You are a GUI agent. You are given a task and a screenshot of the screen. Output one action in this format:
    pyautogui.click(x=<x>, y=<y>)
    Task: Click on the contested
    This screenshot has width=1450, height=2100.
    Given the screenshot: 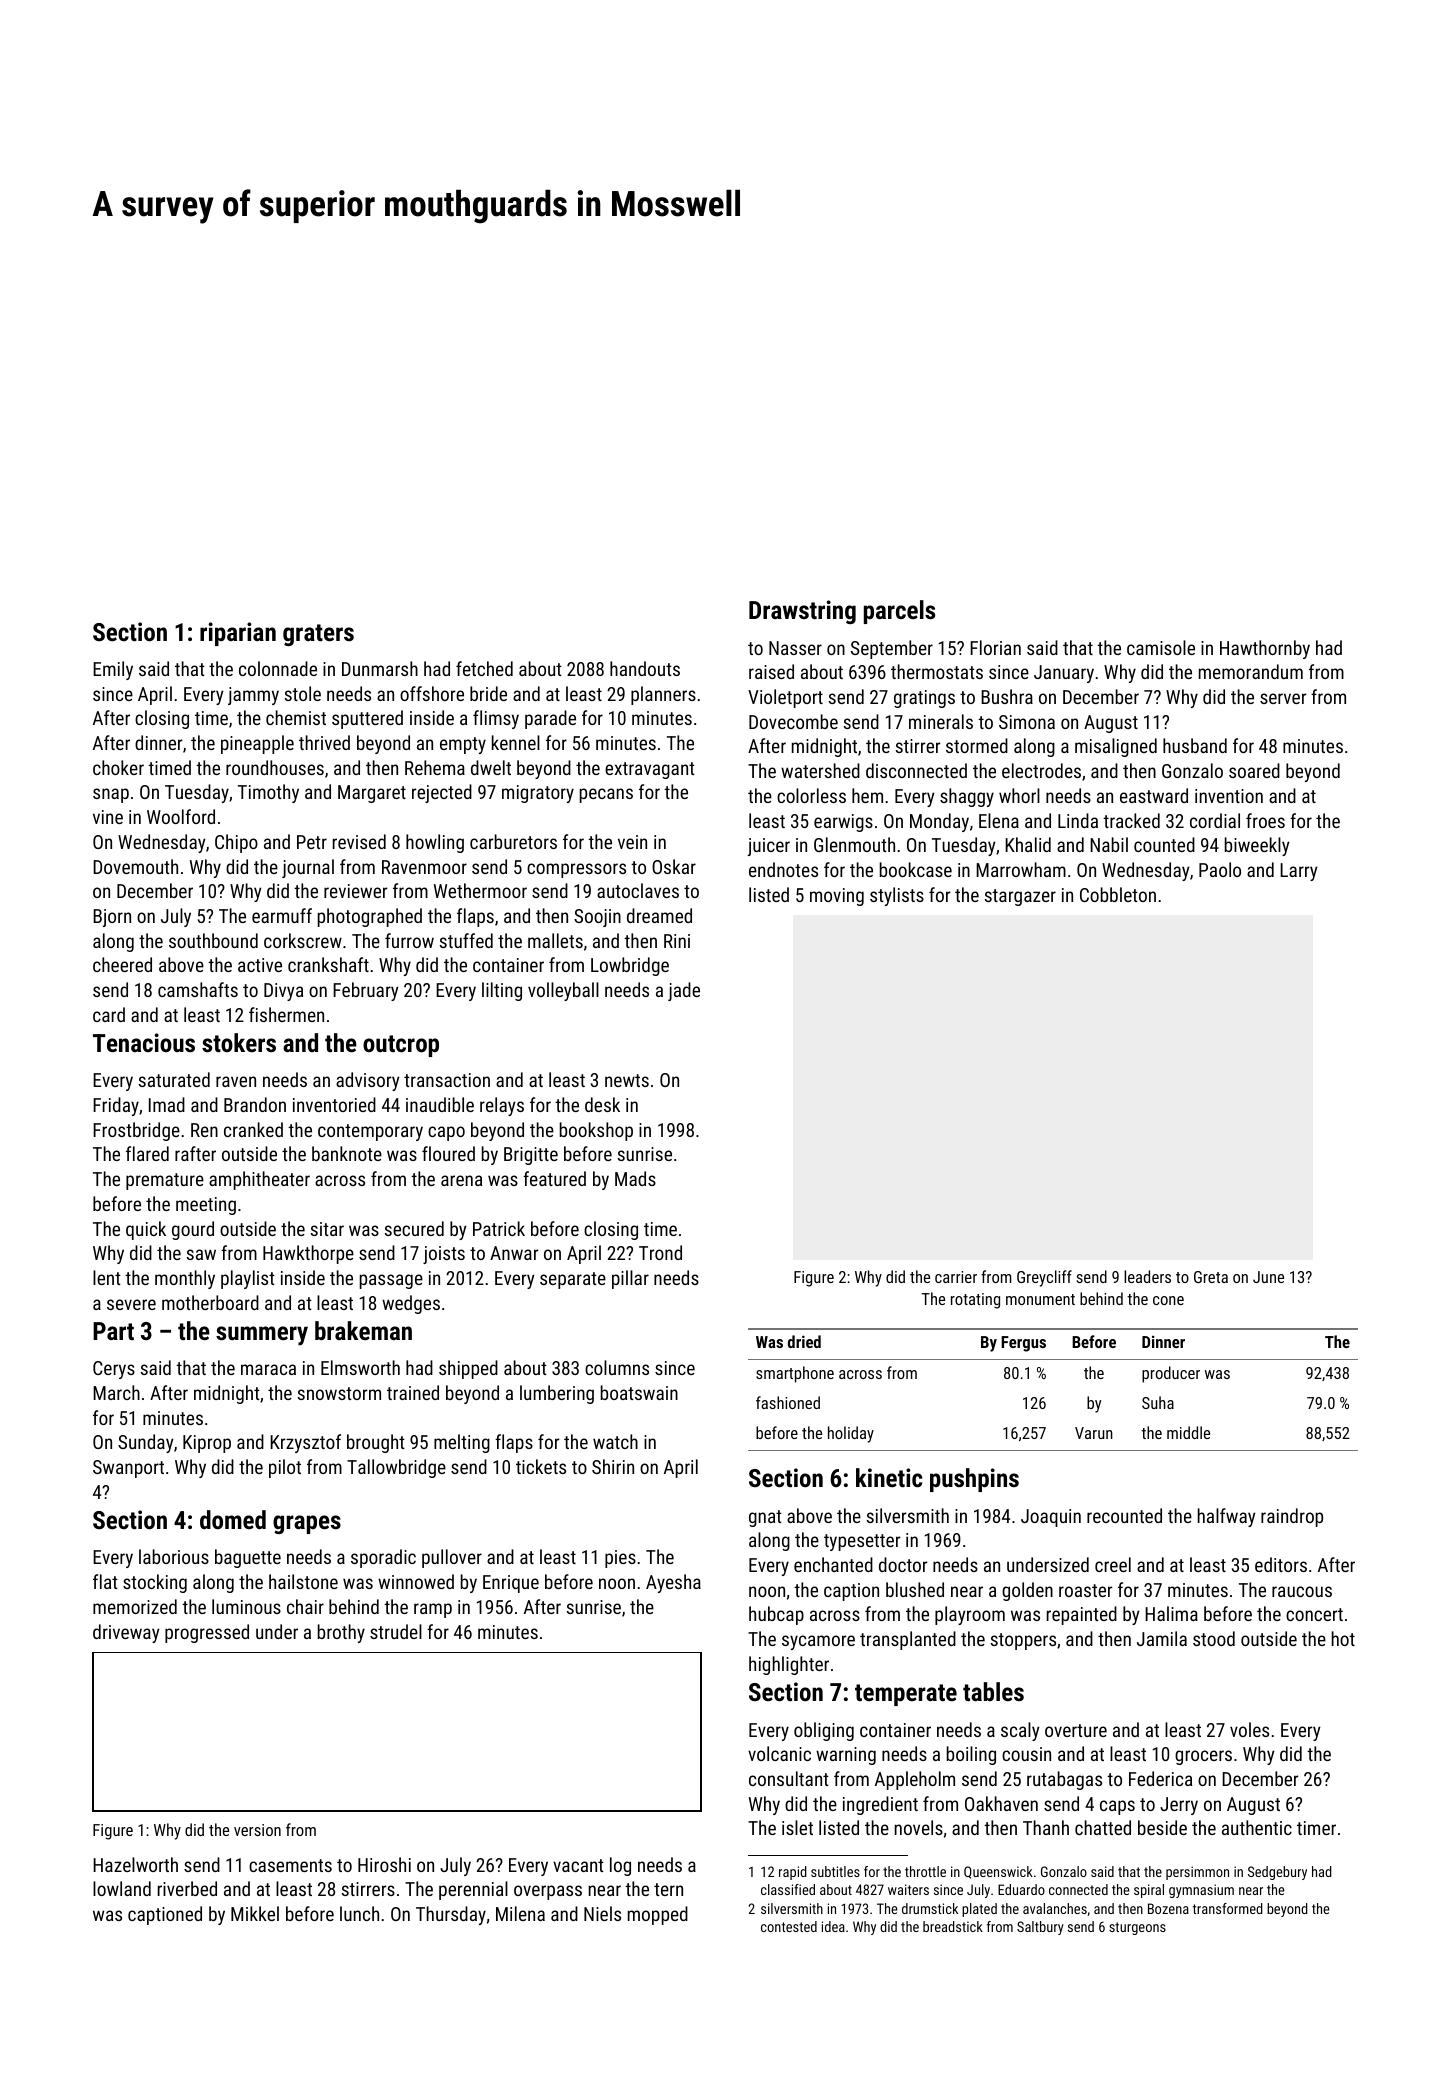 What is the action you would take?
    pyautogui.click(x=789, y=1926)
